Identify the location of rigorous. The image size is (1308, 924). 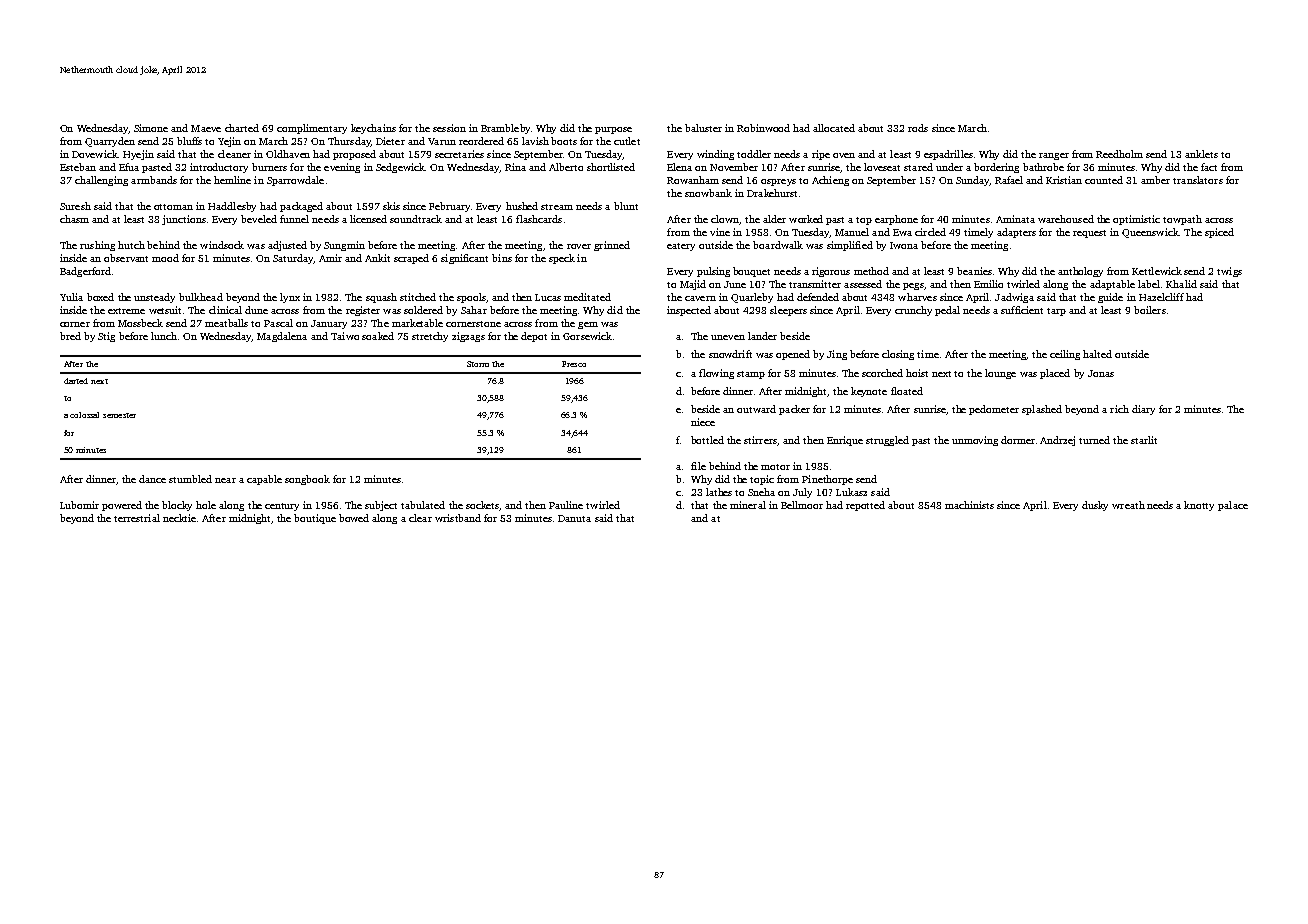
(831, 272).
